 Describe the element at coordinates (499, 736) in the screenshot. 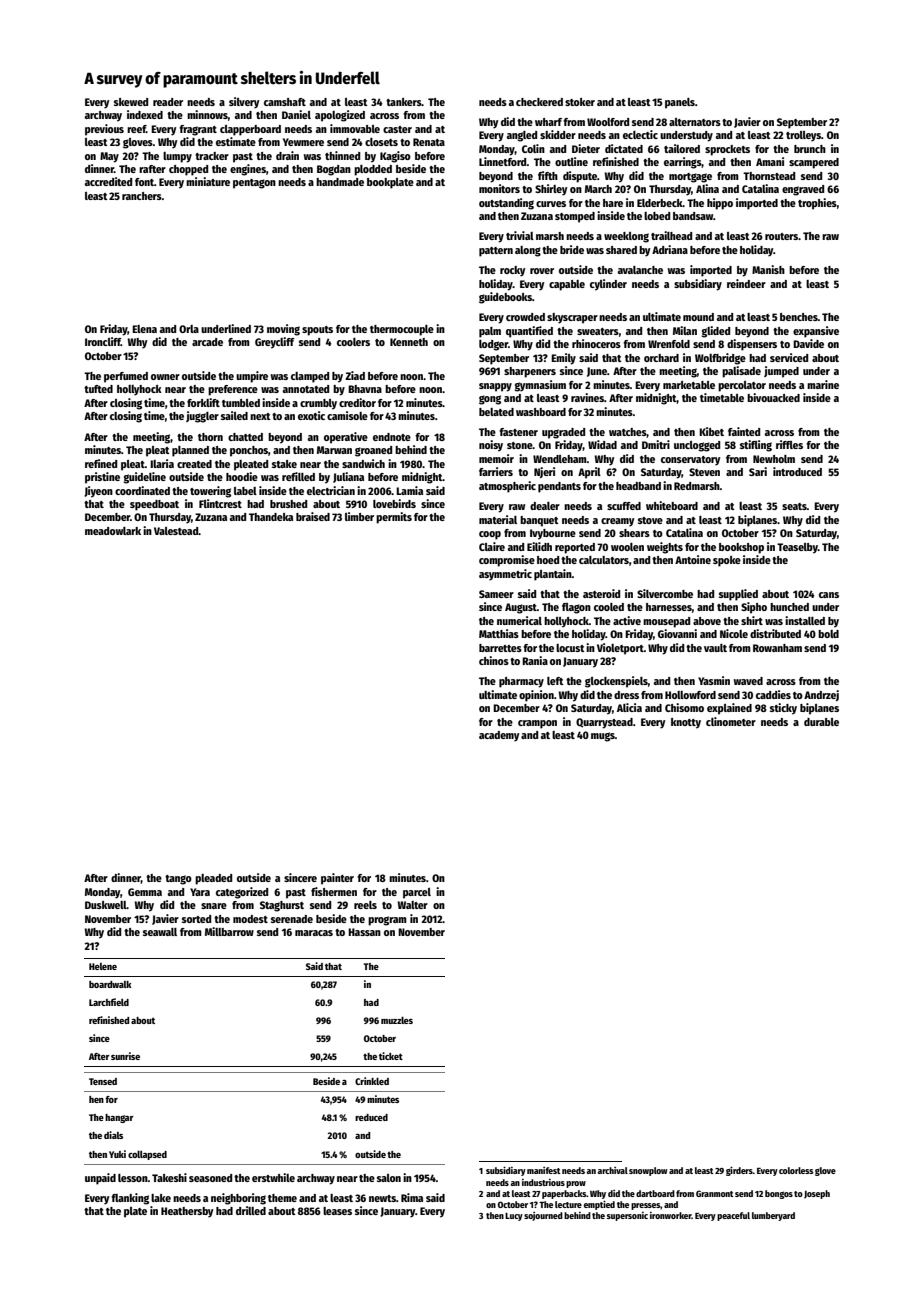

I see `academy` at that location.
